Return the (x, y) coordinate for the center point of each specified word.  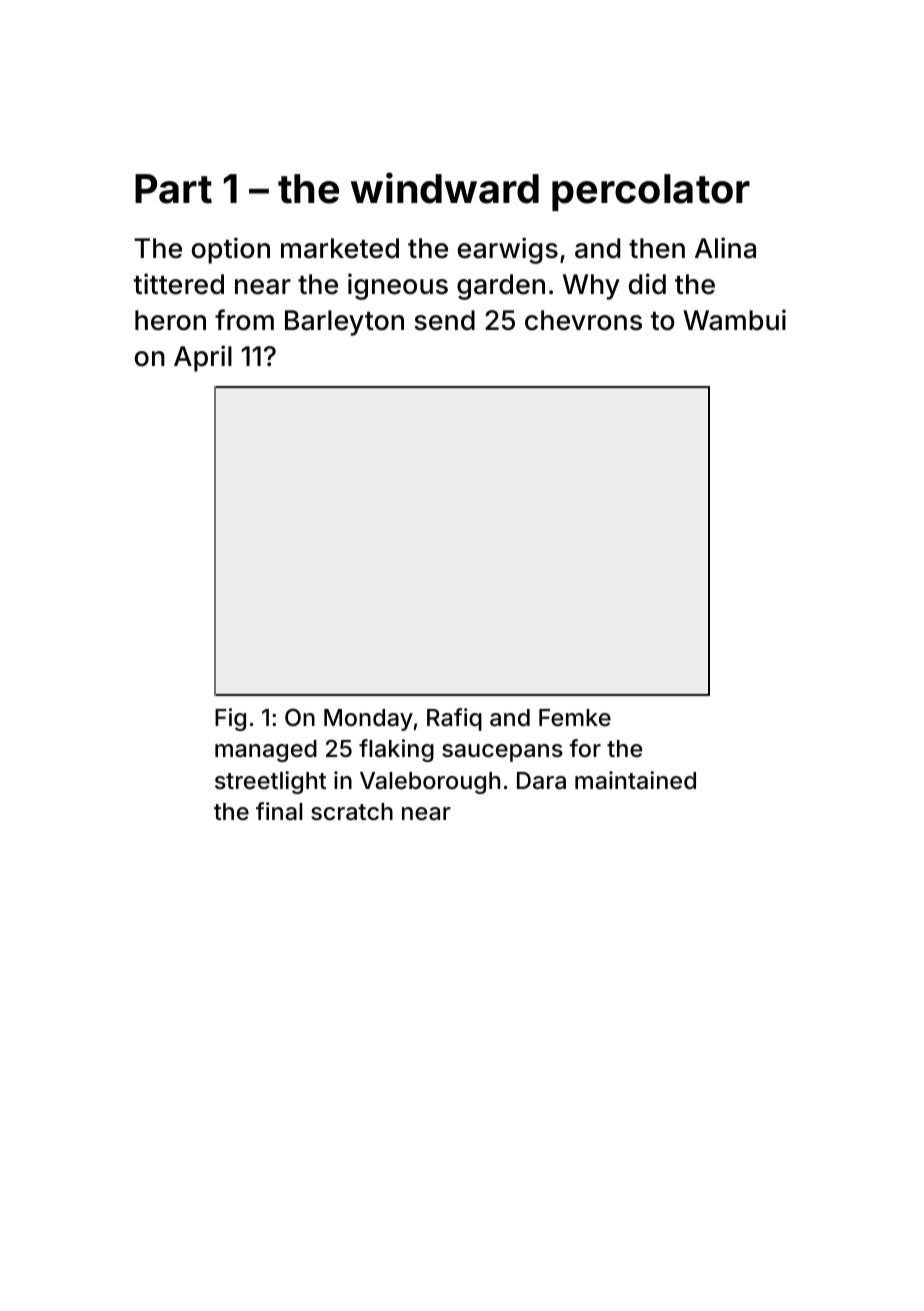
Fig (230, 719)
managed (266, 751)
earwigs (508, 250)
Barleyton (344, 323)
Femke (575, 718)
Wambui (734, 320)
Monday (368, 720)
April (203, 358)
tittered (179, 284)
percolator (651, 192)
